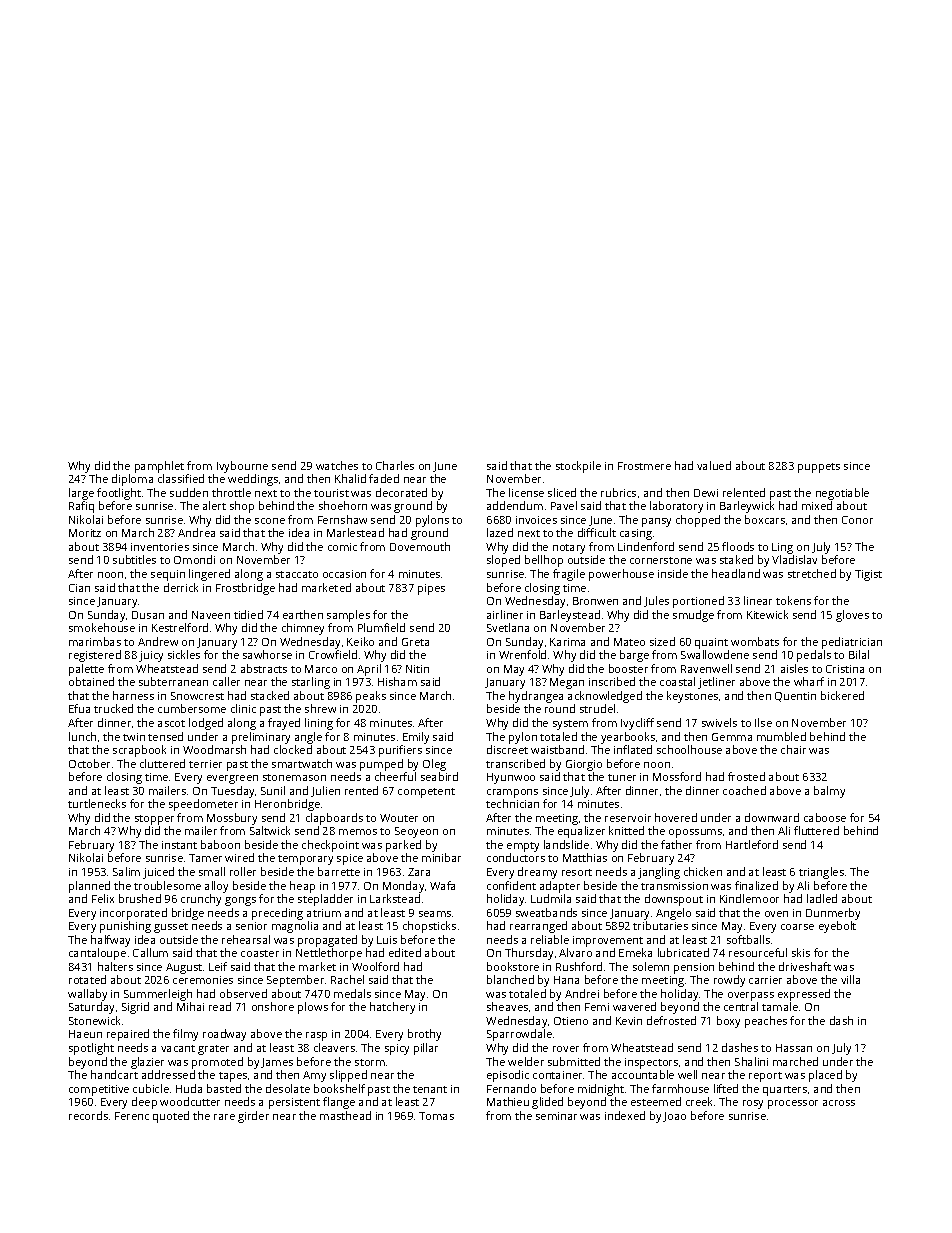  Describe the element at coordinates (551, 898) in the screenshot. I see `Ludmila` at that location.
